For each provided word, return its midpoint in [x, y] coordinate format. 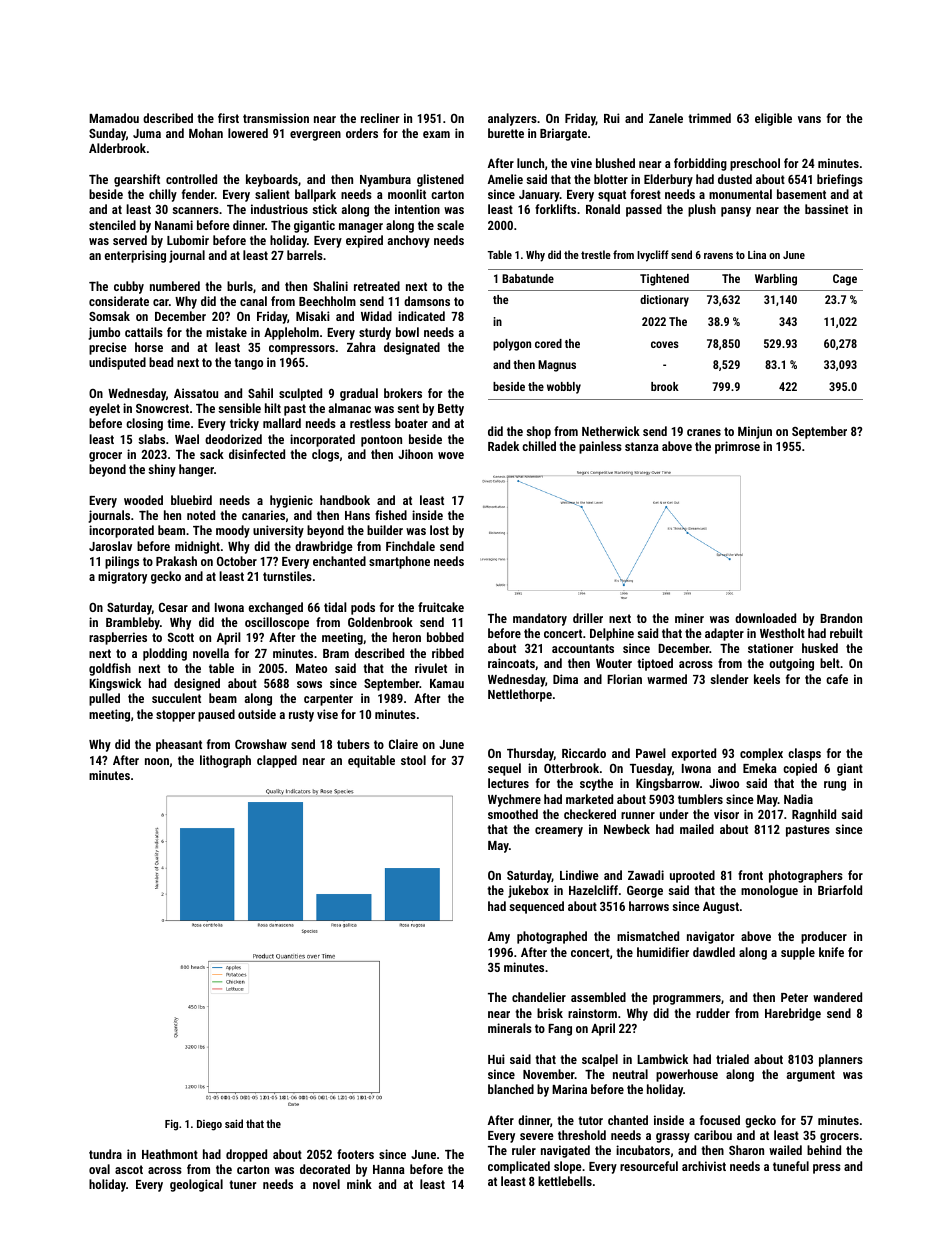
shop [538, 432]
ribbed [448, 653]
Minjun [755, 432]
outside [257, 714]
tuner [242, 1184]
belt [830, 663]
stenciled [112, 225]
